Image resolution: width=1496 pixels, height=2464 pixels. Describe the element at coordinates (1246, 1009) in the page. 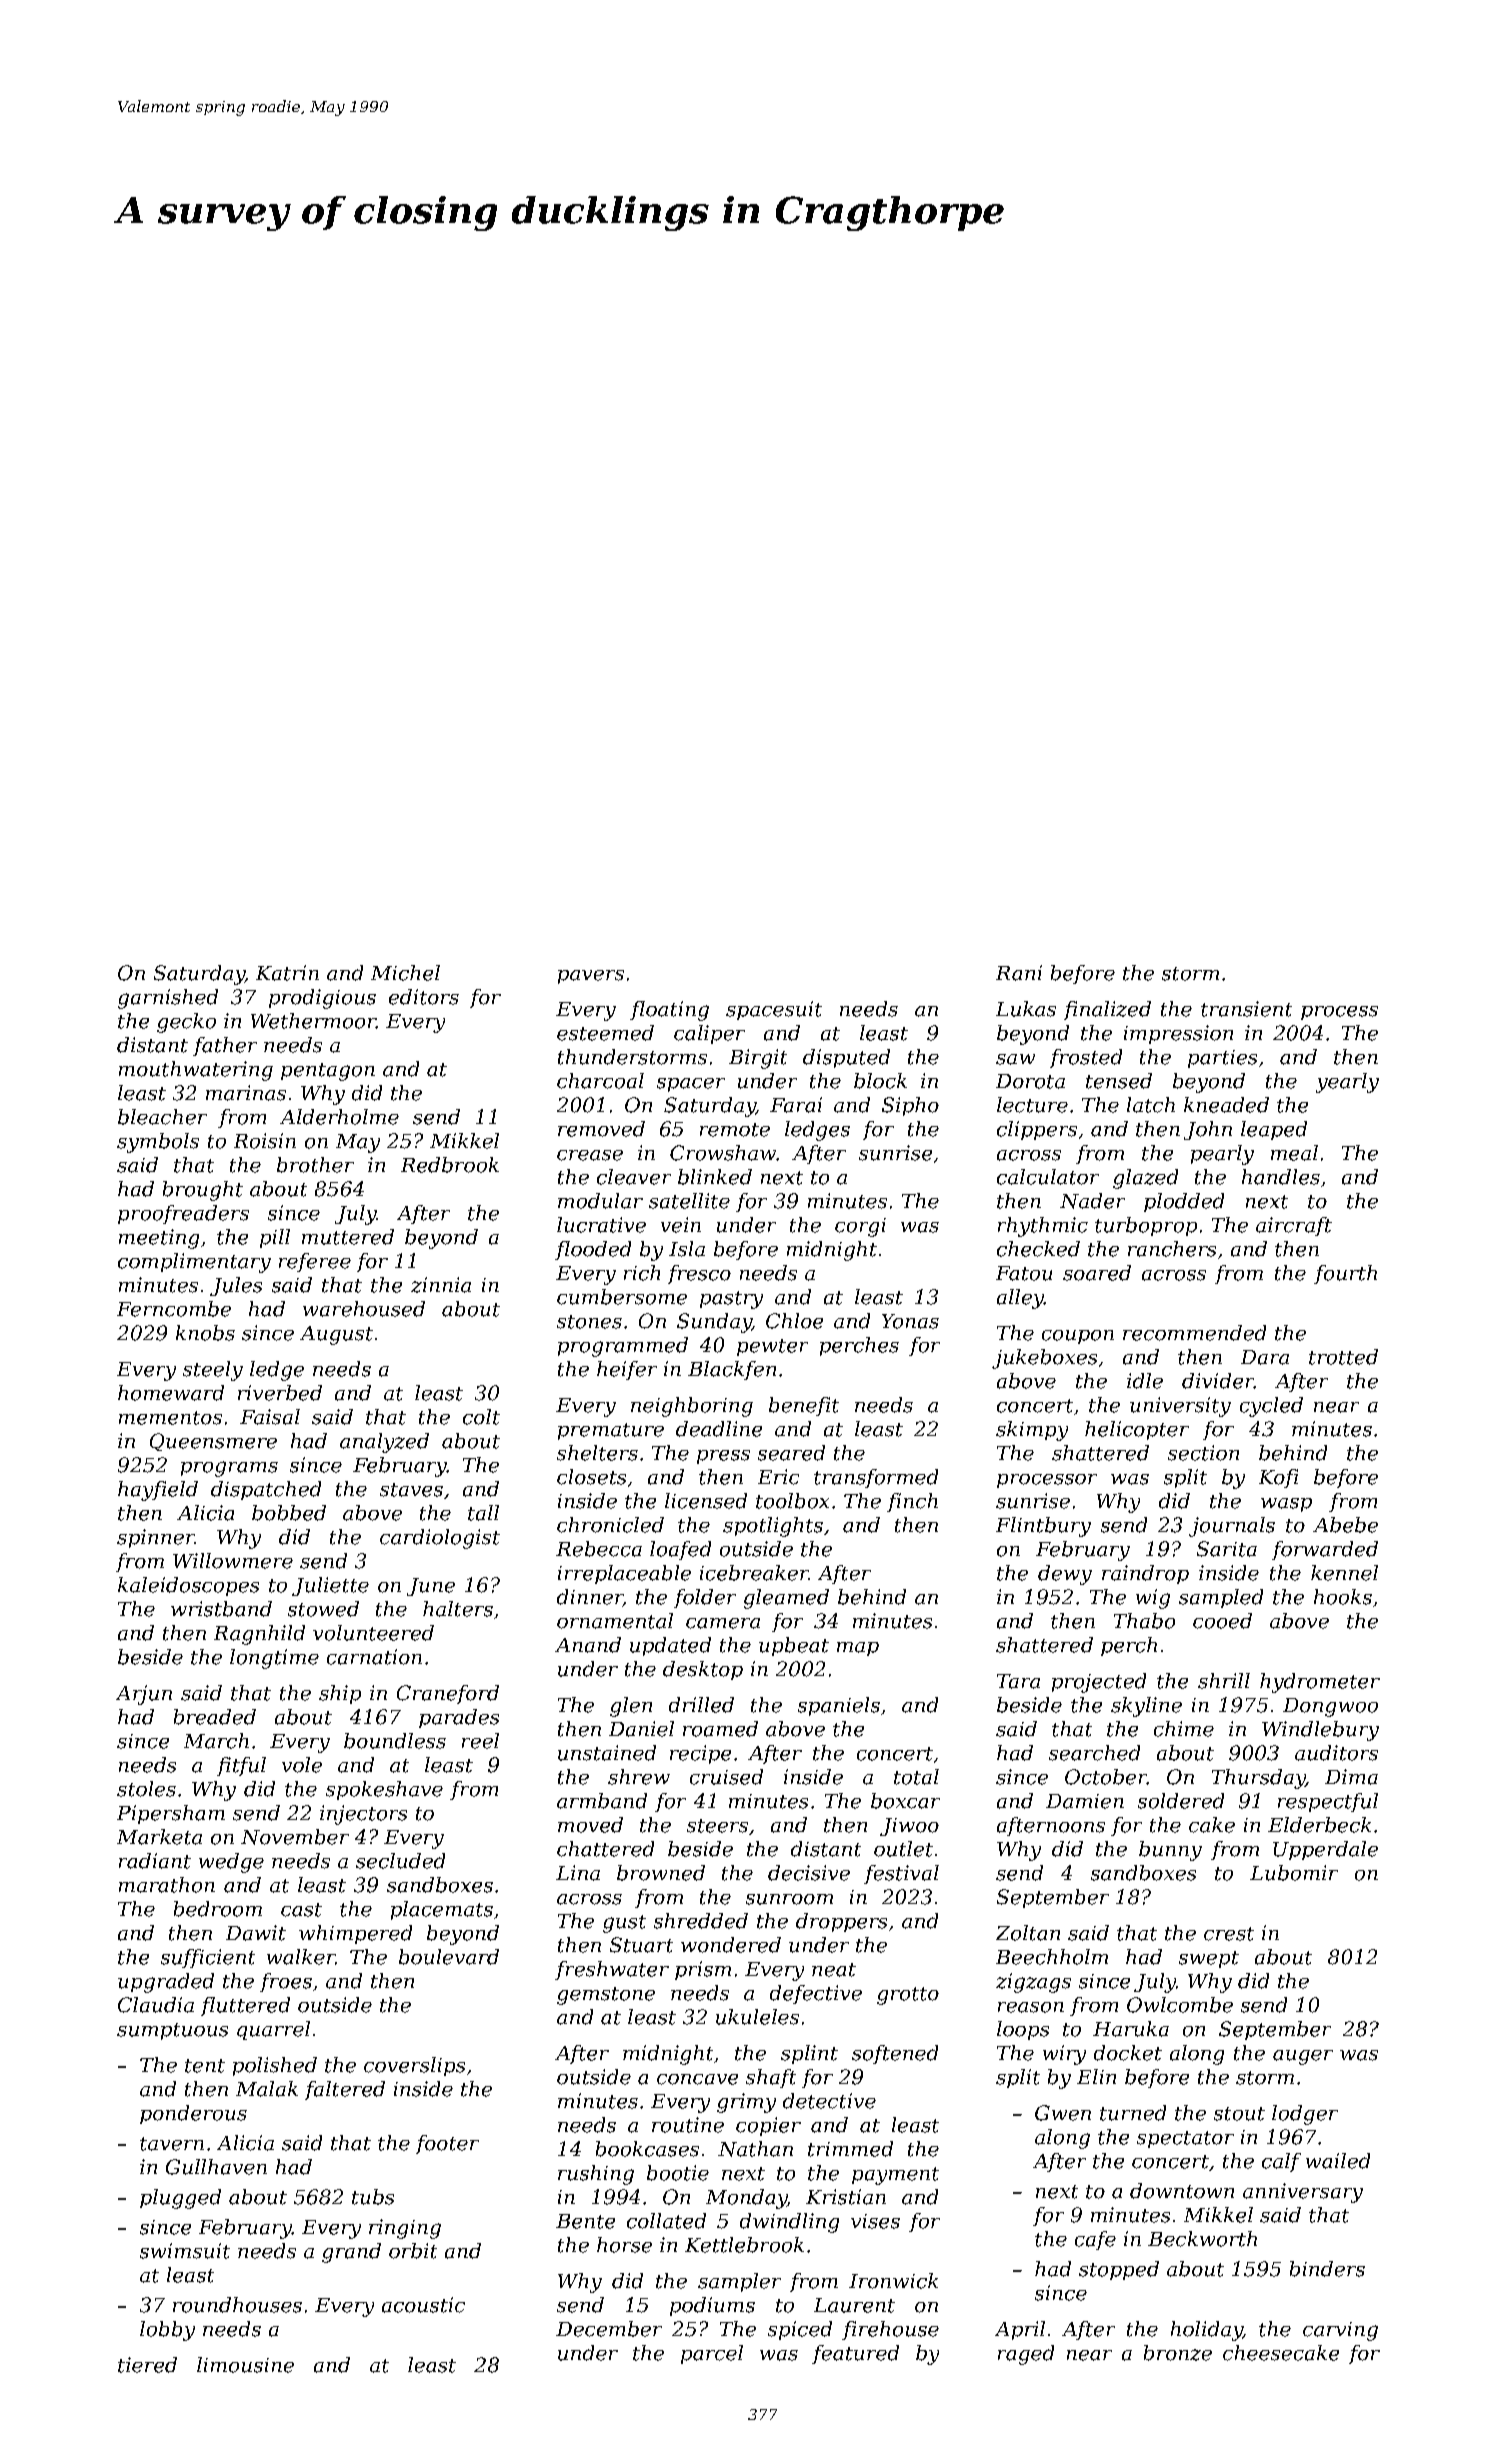

I see `transient` at that location.
